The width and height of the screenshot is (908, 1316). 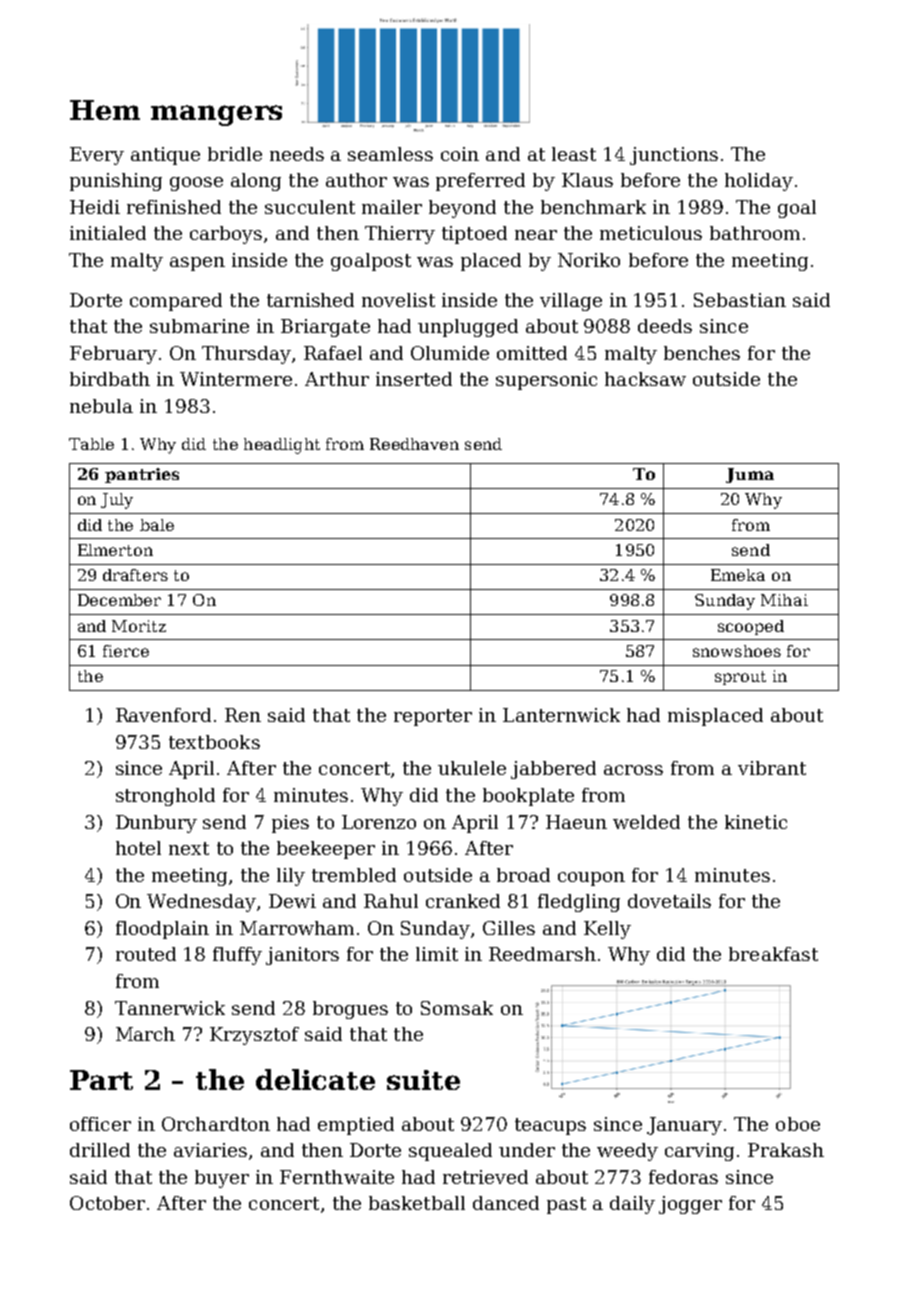 I want to click on suite, so click(x=423, y=1080).
